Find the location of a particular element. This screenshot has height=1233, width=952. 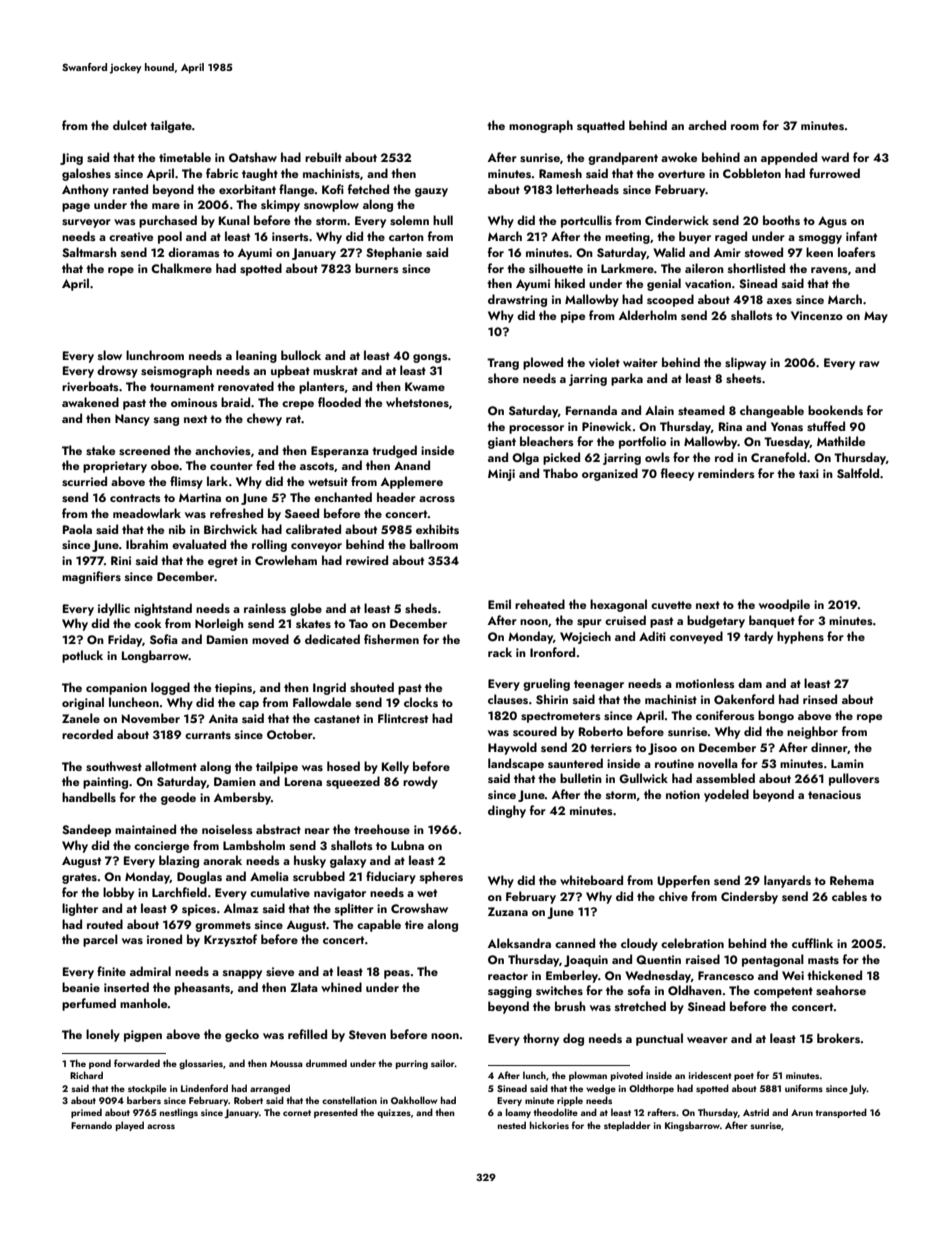

arched is located at coordinates (707, 125).
